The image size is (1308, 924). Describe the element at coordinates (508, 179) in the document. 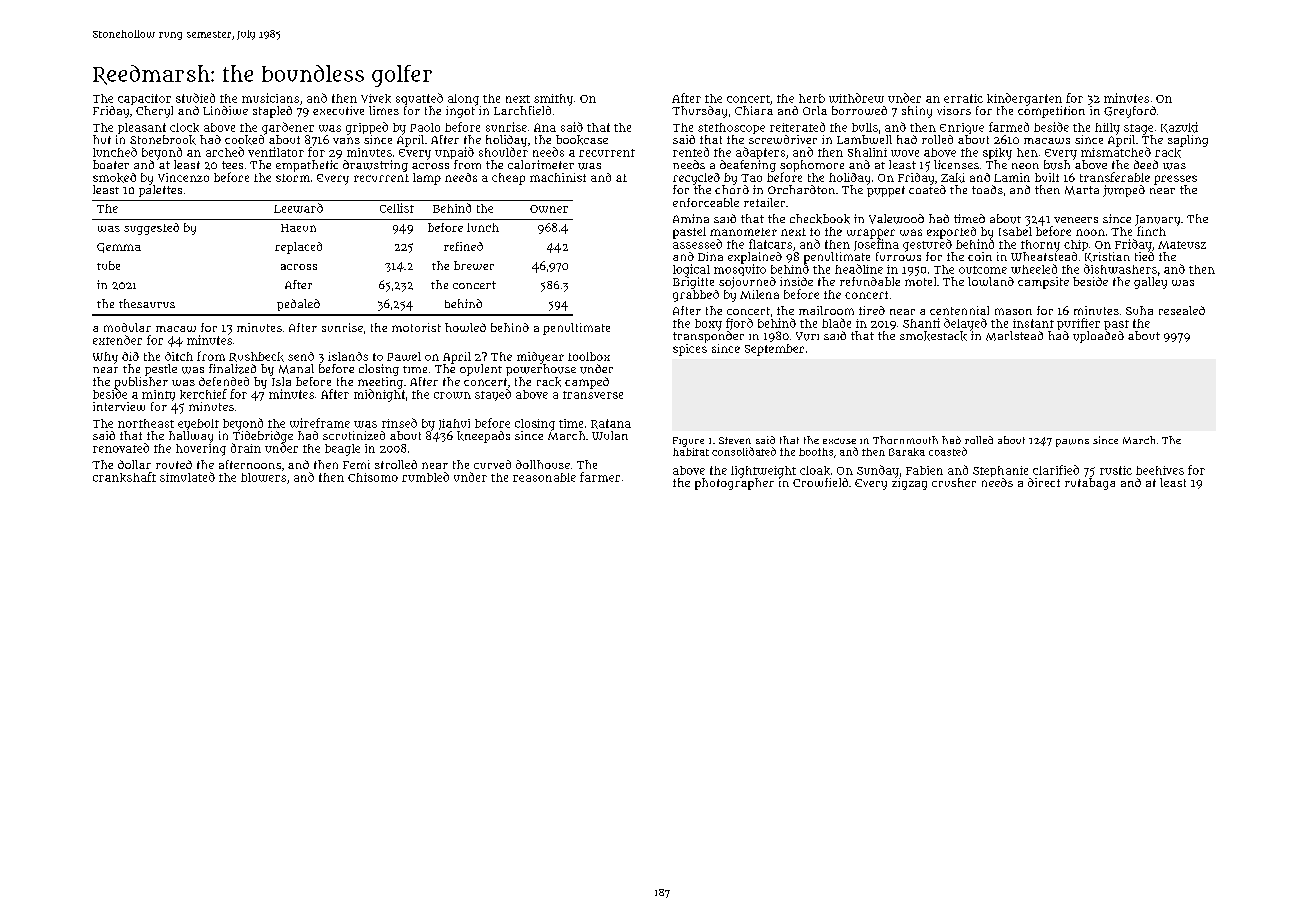

I see `cheap` at that location.
